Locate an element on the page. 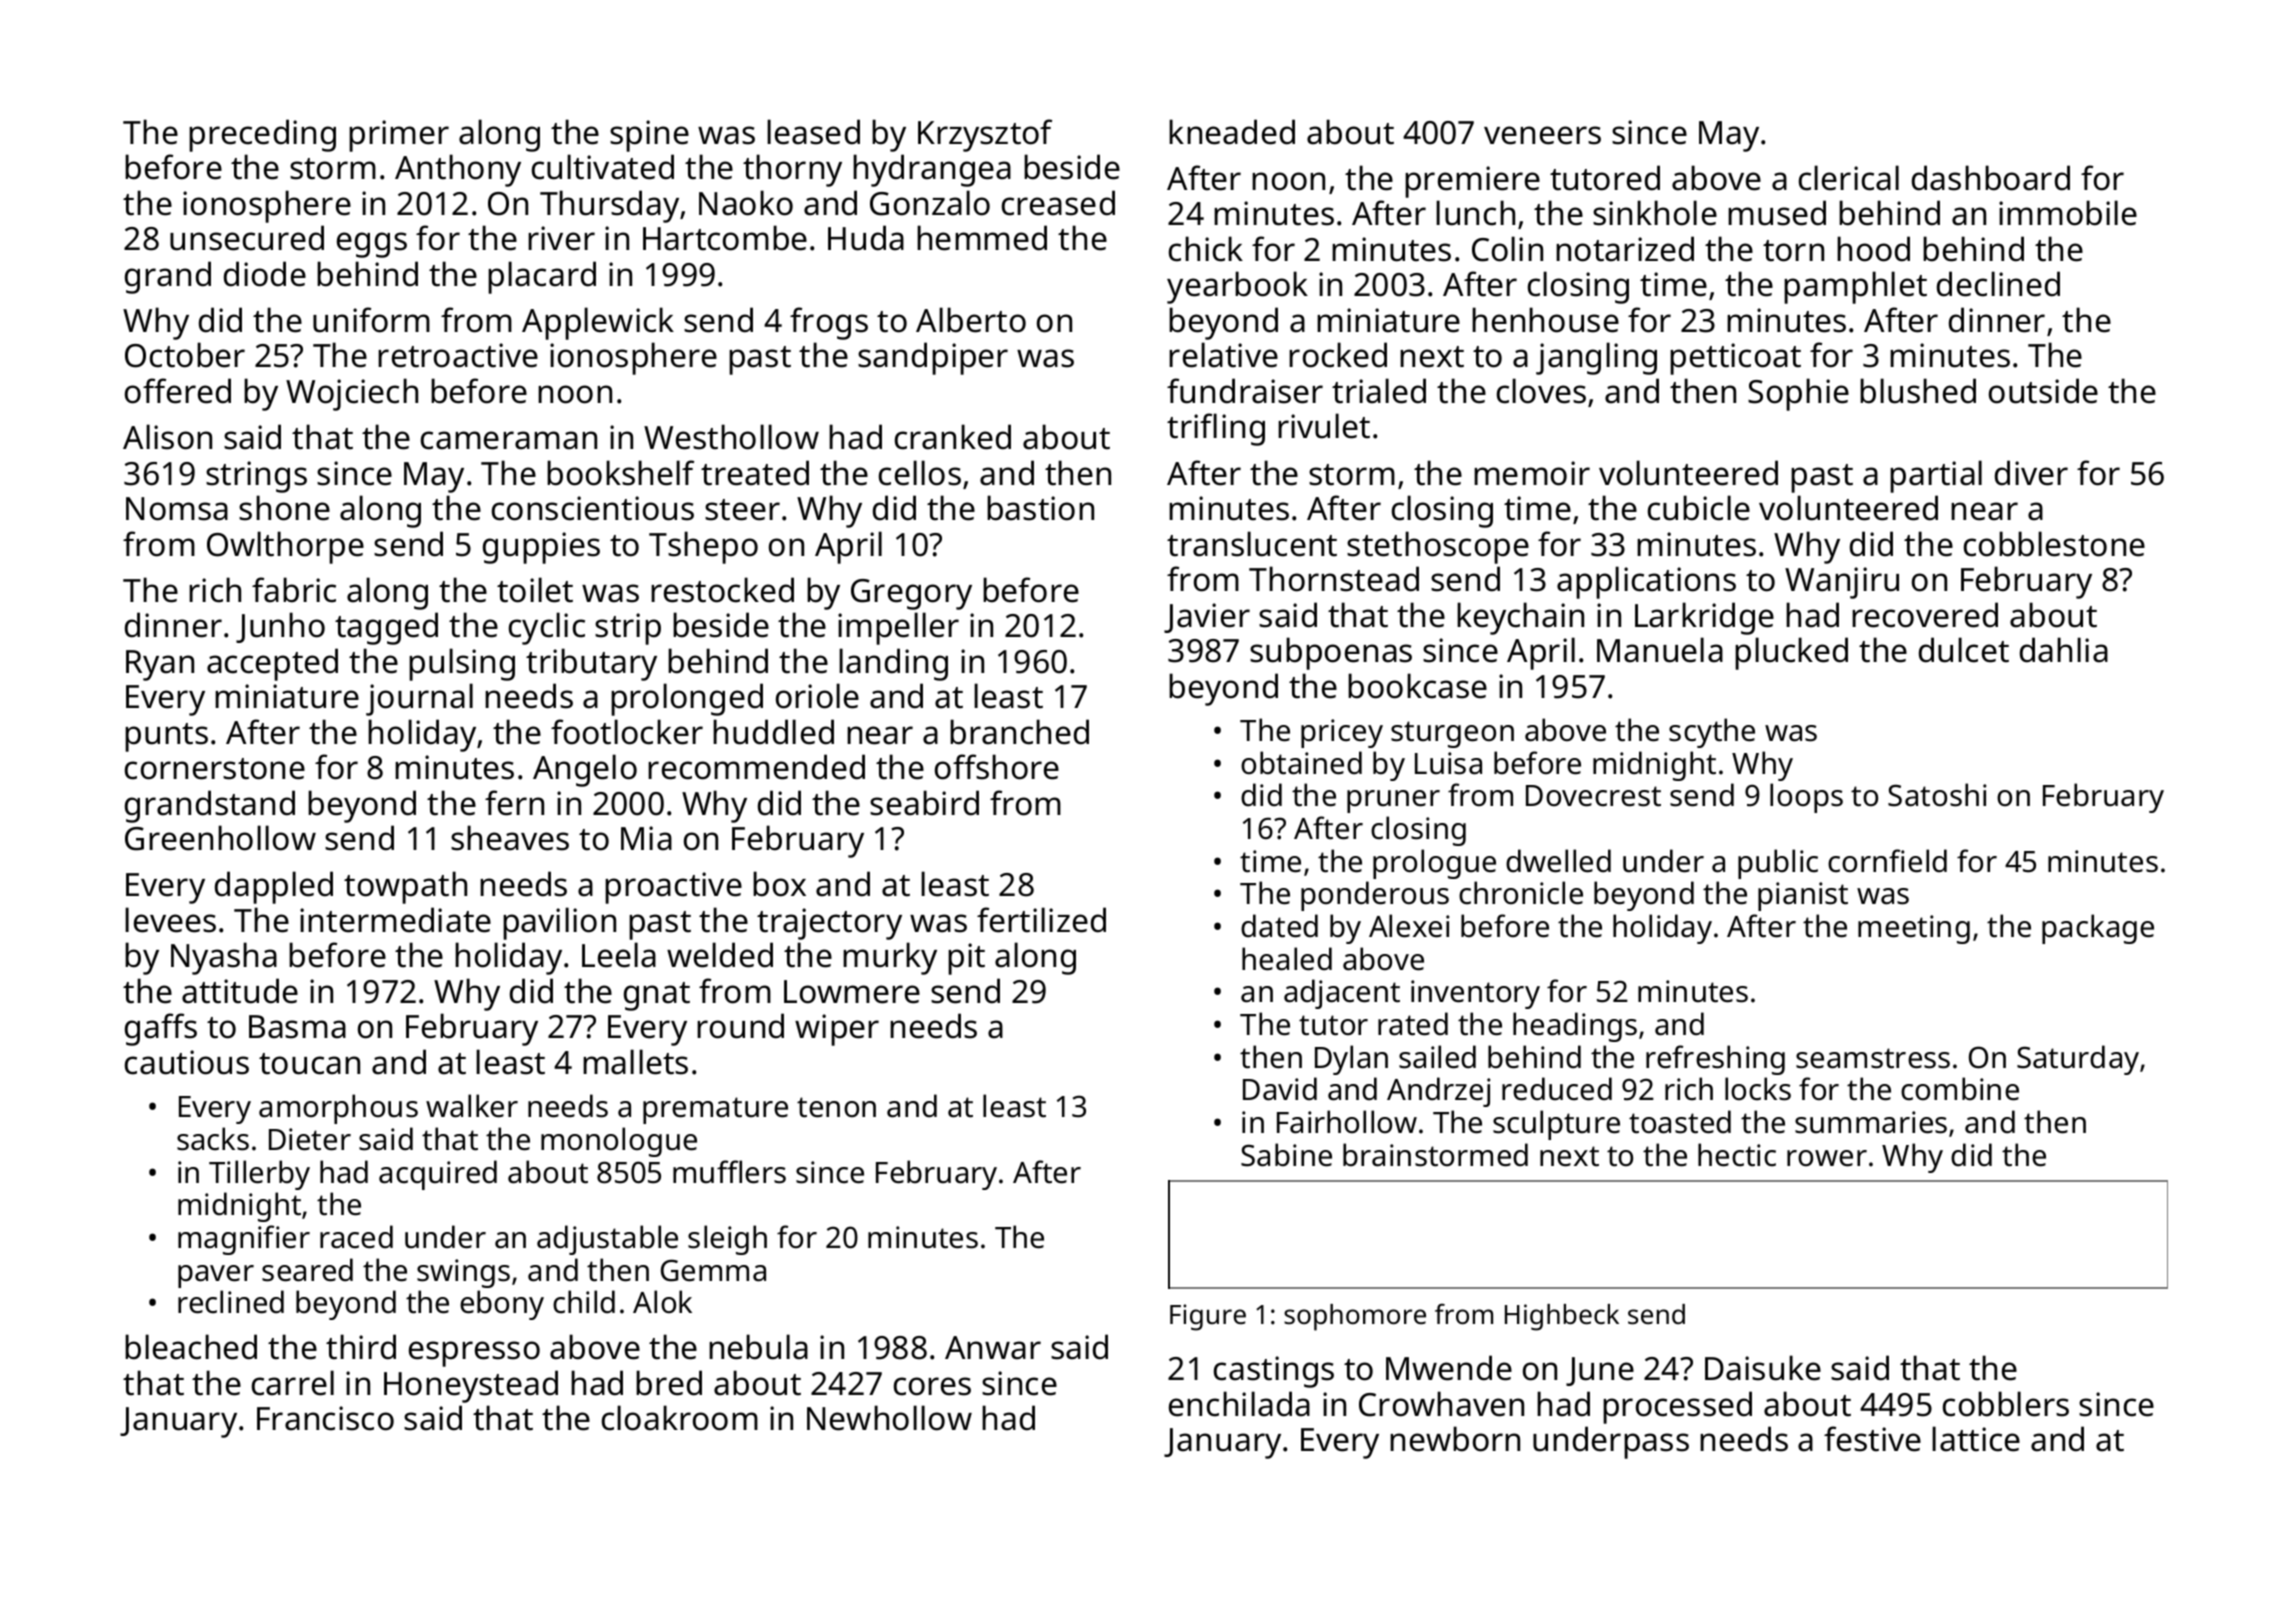 The height and width of the page is (1620, 2292). cloakroom is located at coordinates (680, 1418).
